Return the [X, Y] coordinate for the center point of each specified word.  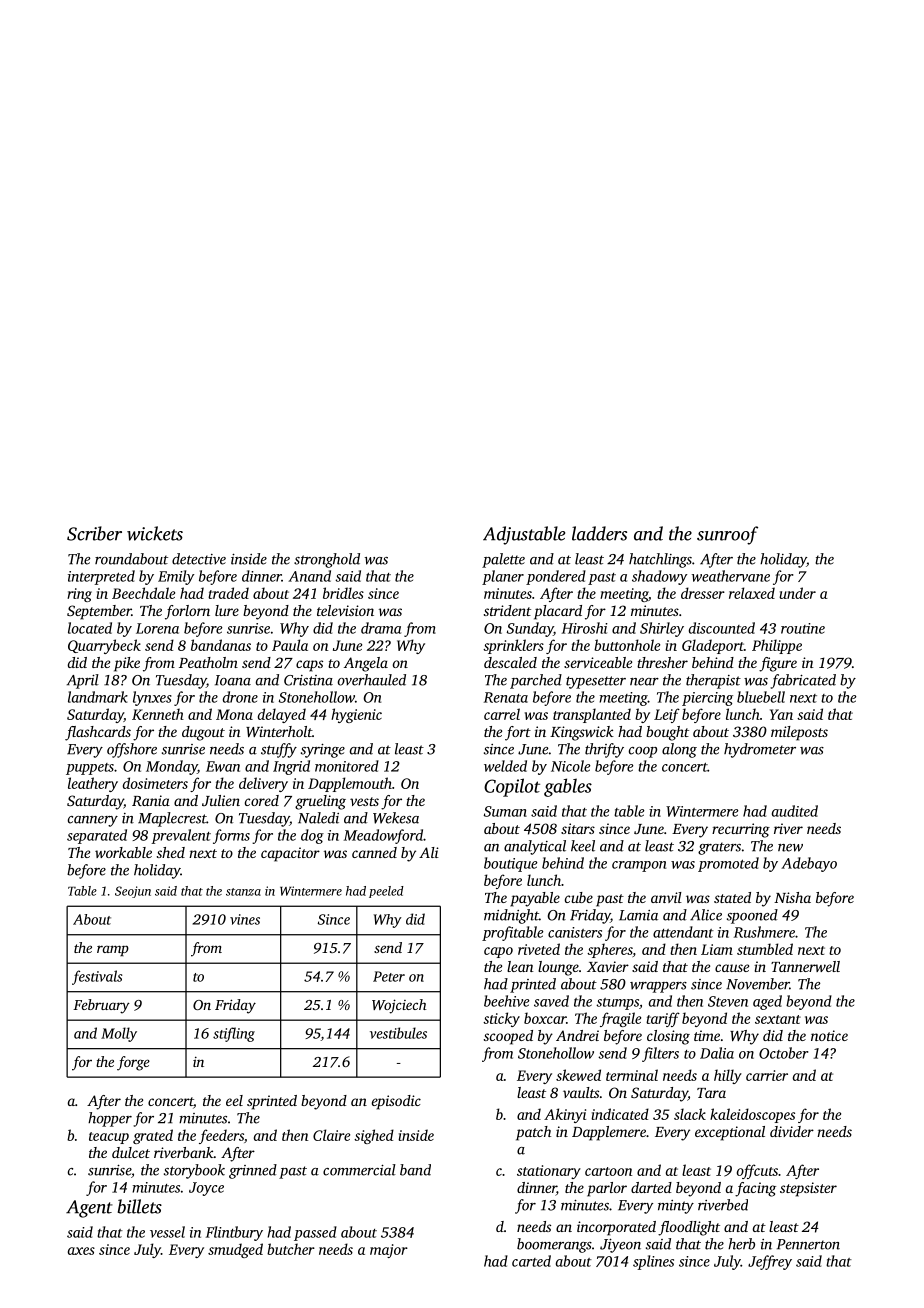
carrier [767, 1075]
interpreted [101, 577]
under [797, 593]
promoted [728, 864]
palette [503, 560]
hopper [110, 1119]
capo [498, 952]
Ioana [233, 680]
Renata [506, 697]
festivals [97, 977]
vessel [167, 1232]
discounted [722, 628]
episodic [396, 1102]
